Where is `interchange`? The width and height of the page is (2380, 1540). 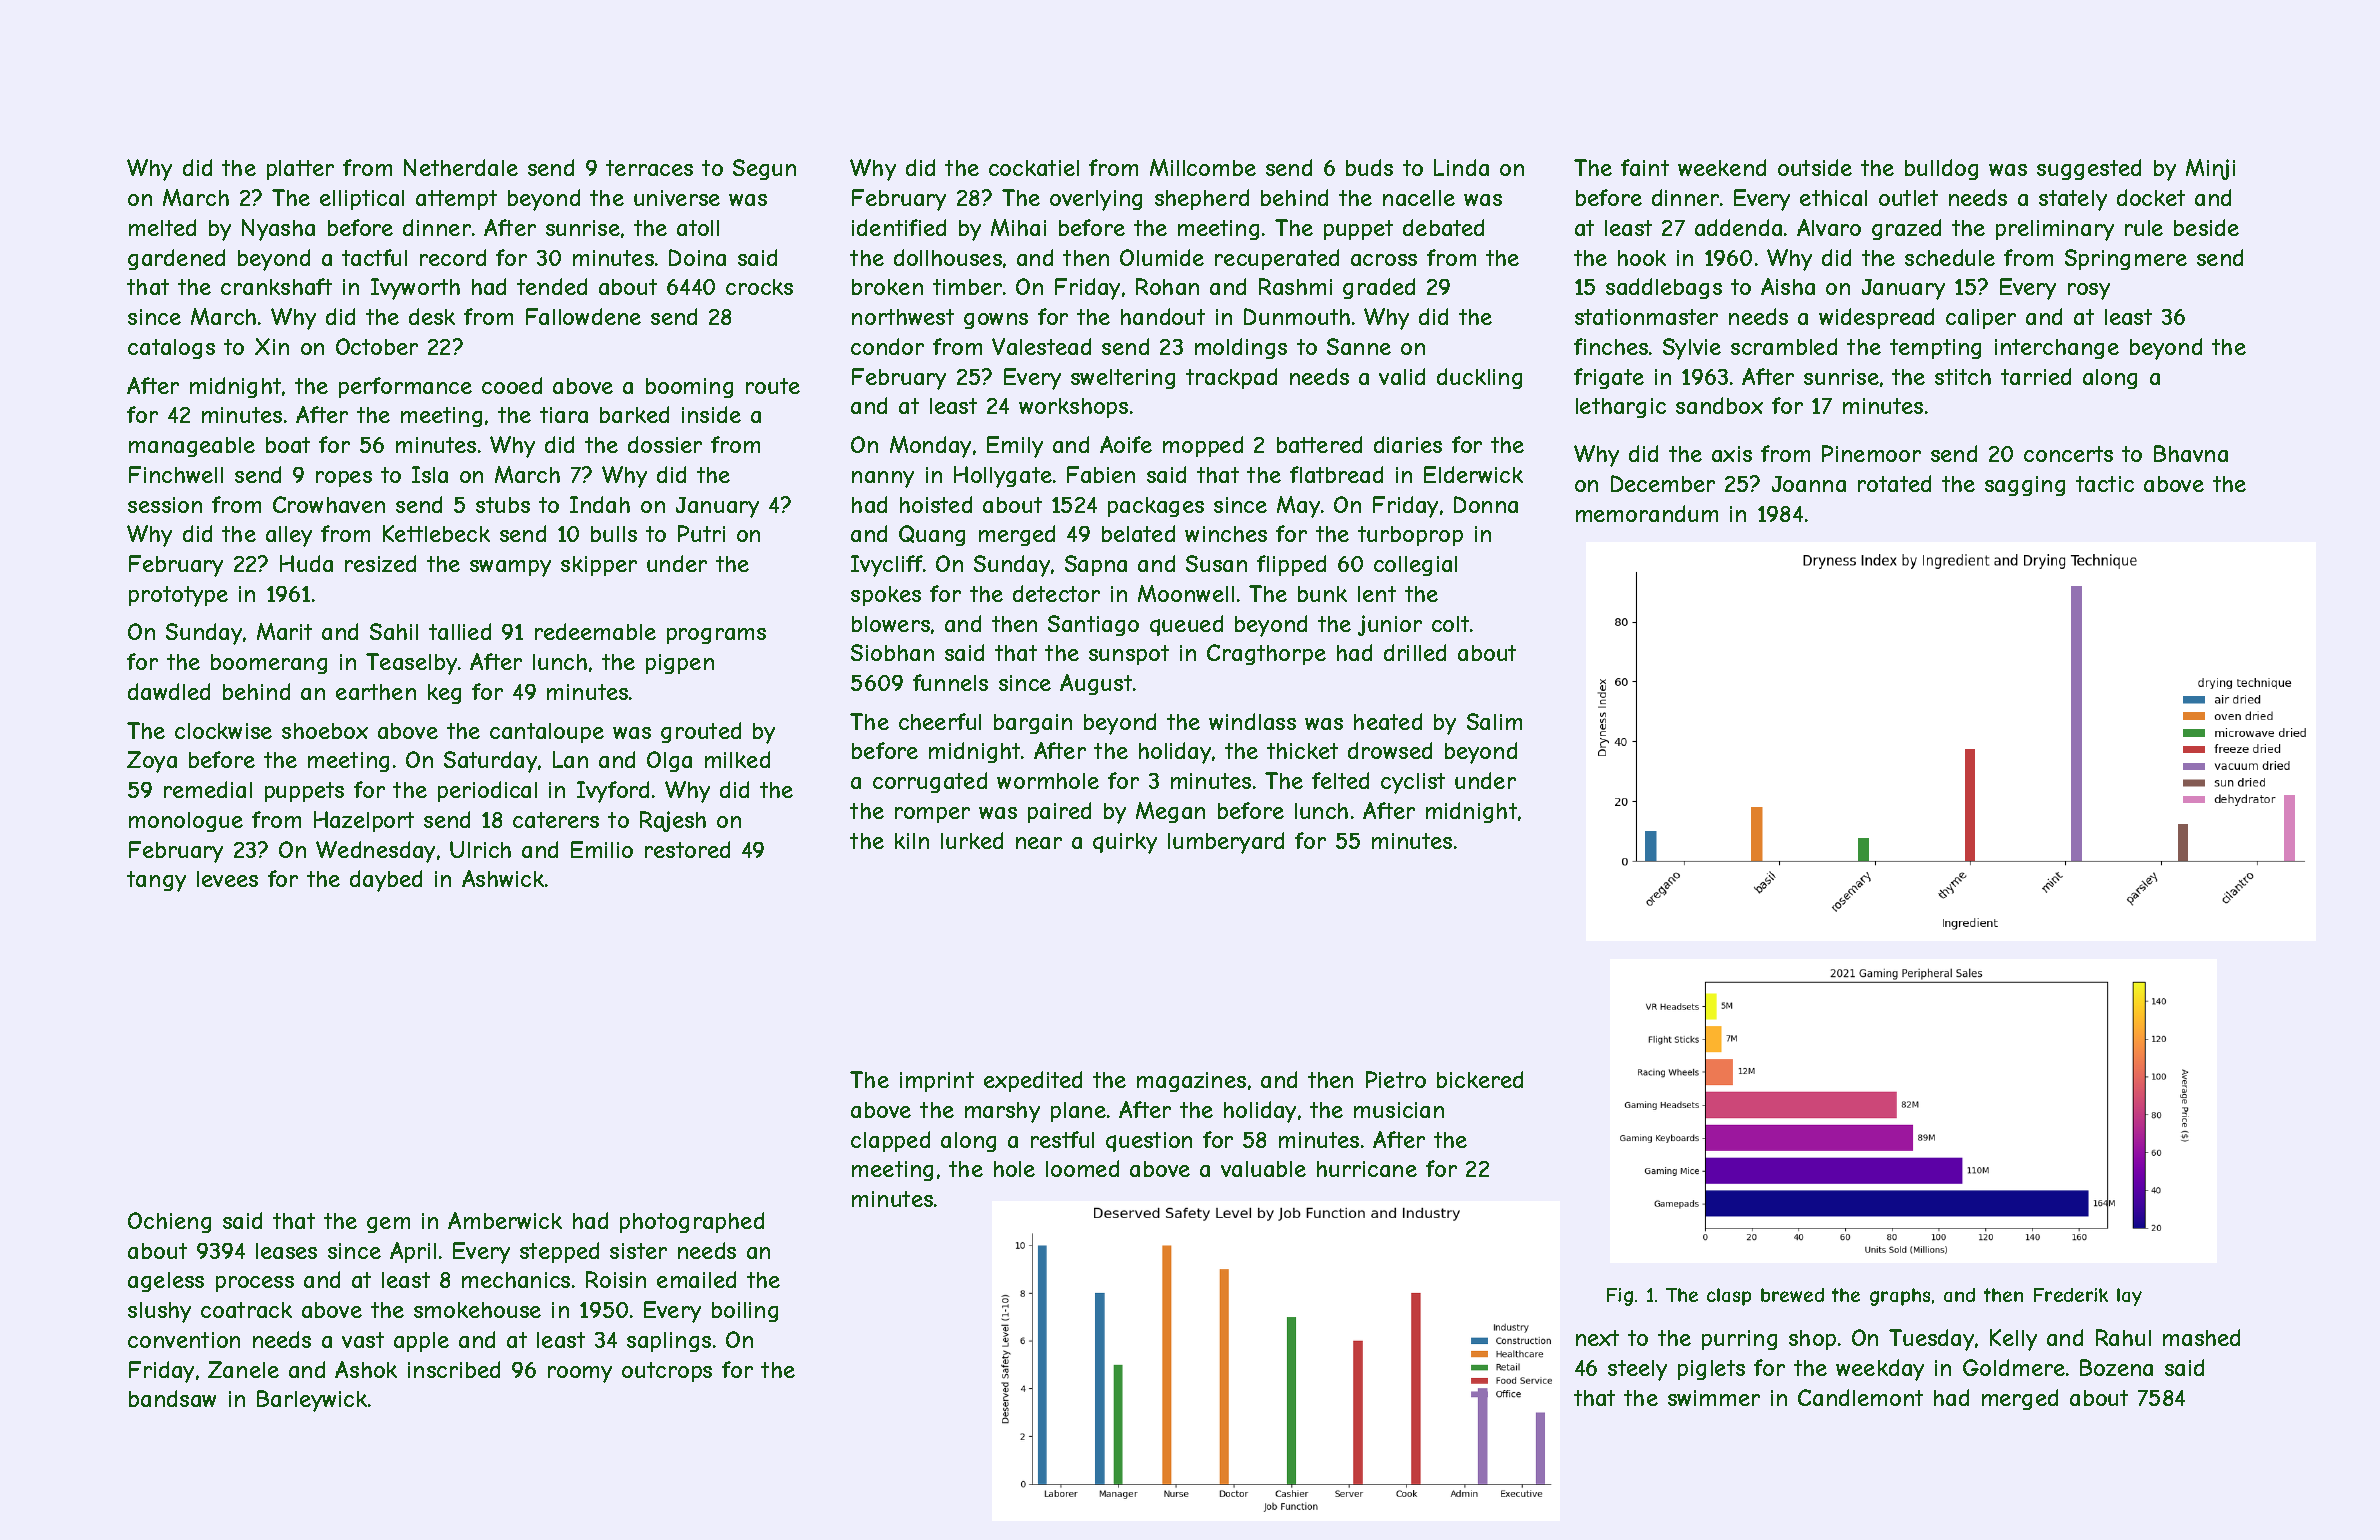
interchange is located at coordinates (2057, 349).
